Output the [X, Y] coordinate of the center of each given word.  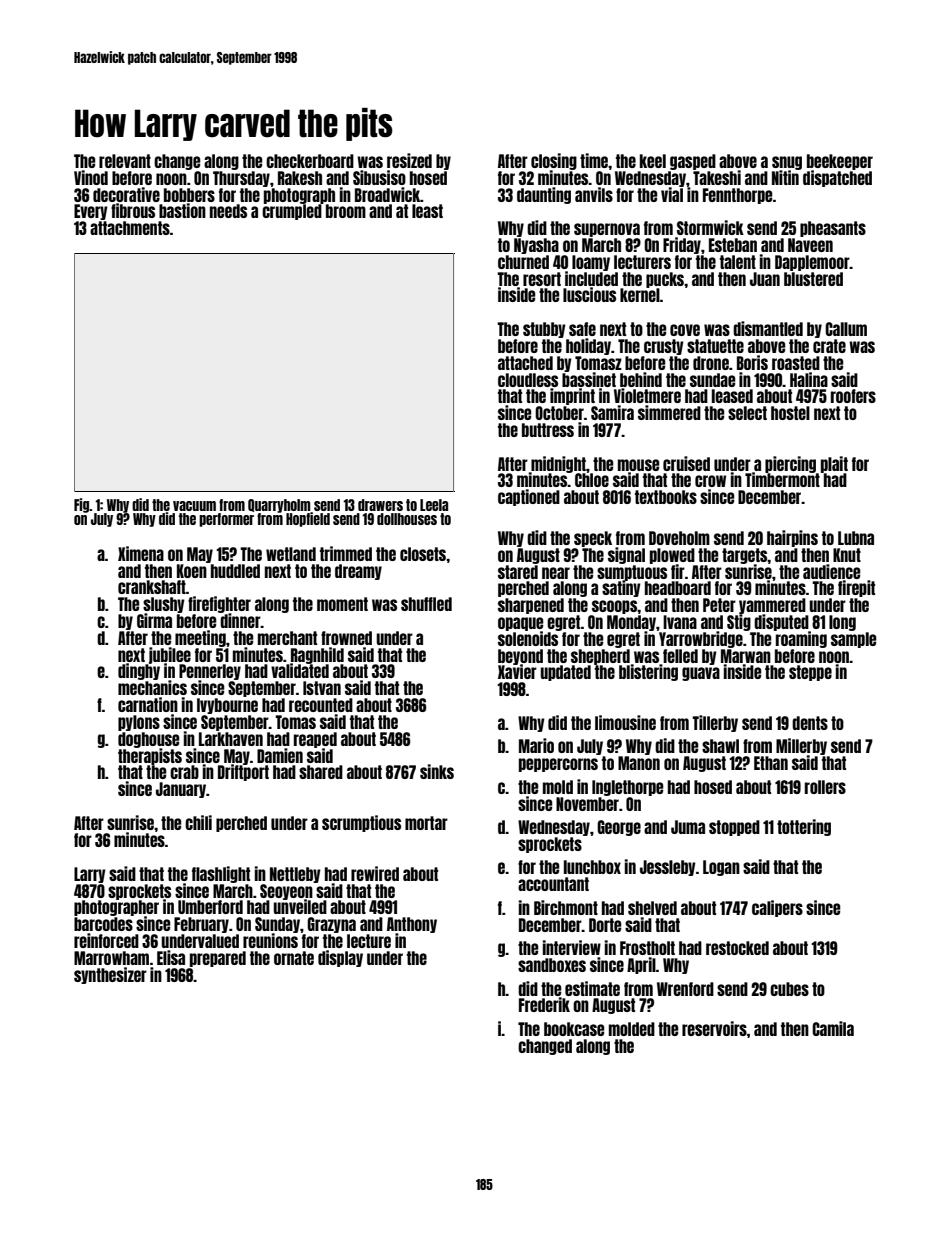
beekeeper [840, 162]
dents [810, 723]
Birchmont [566, 907]
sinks [437, 771]
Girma [154, 620]
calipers [777, 908]
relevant [125, 161]
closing [554, 161]
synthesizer [110, 975]
